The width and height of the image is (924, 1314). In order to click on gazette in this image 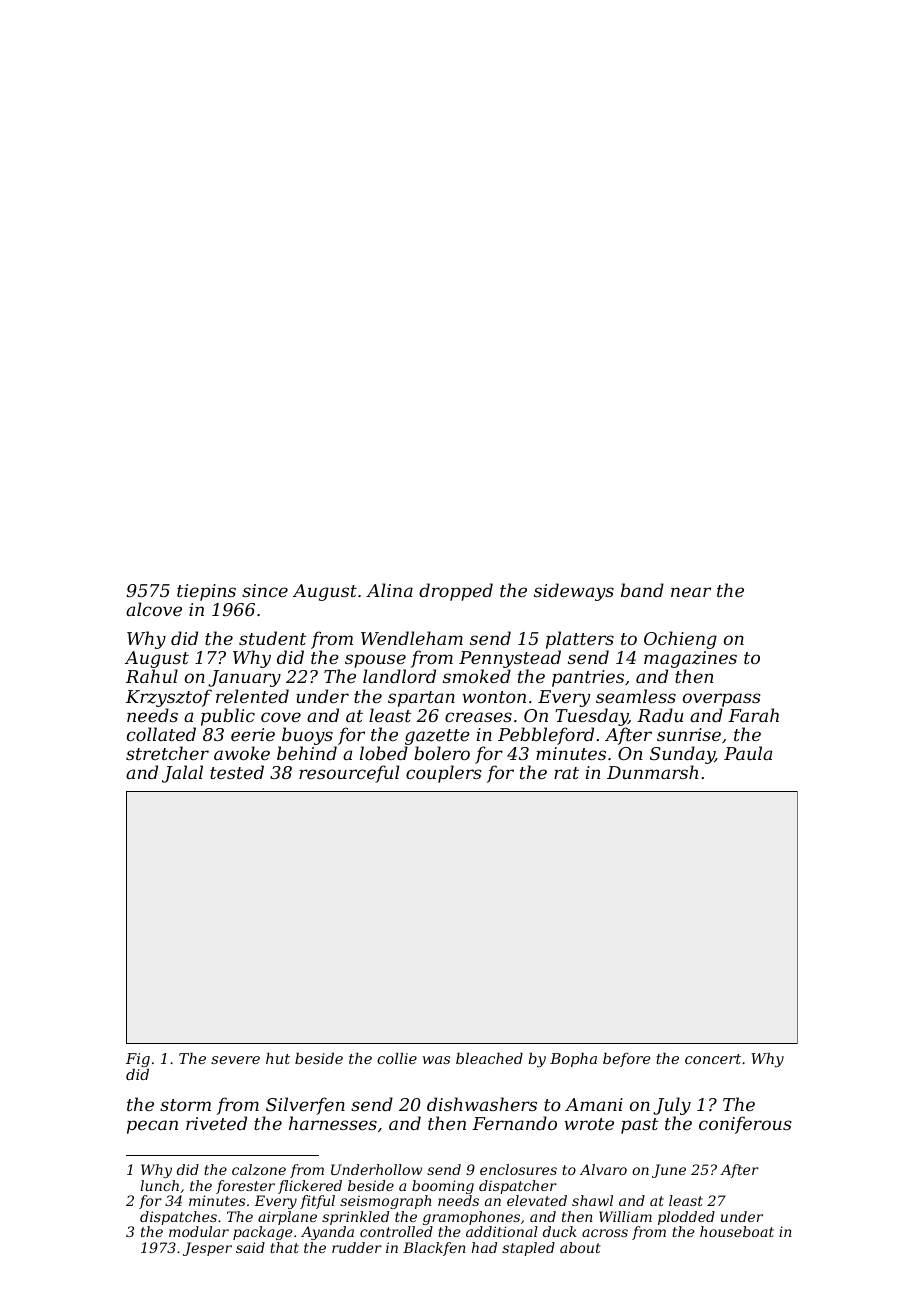, I will do `click(437, 737)`.
